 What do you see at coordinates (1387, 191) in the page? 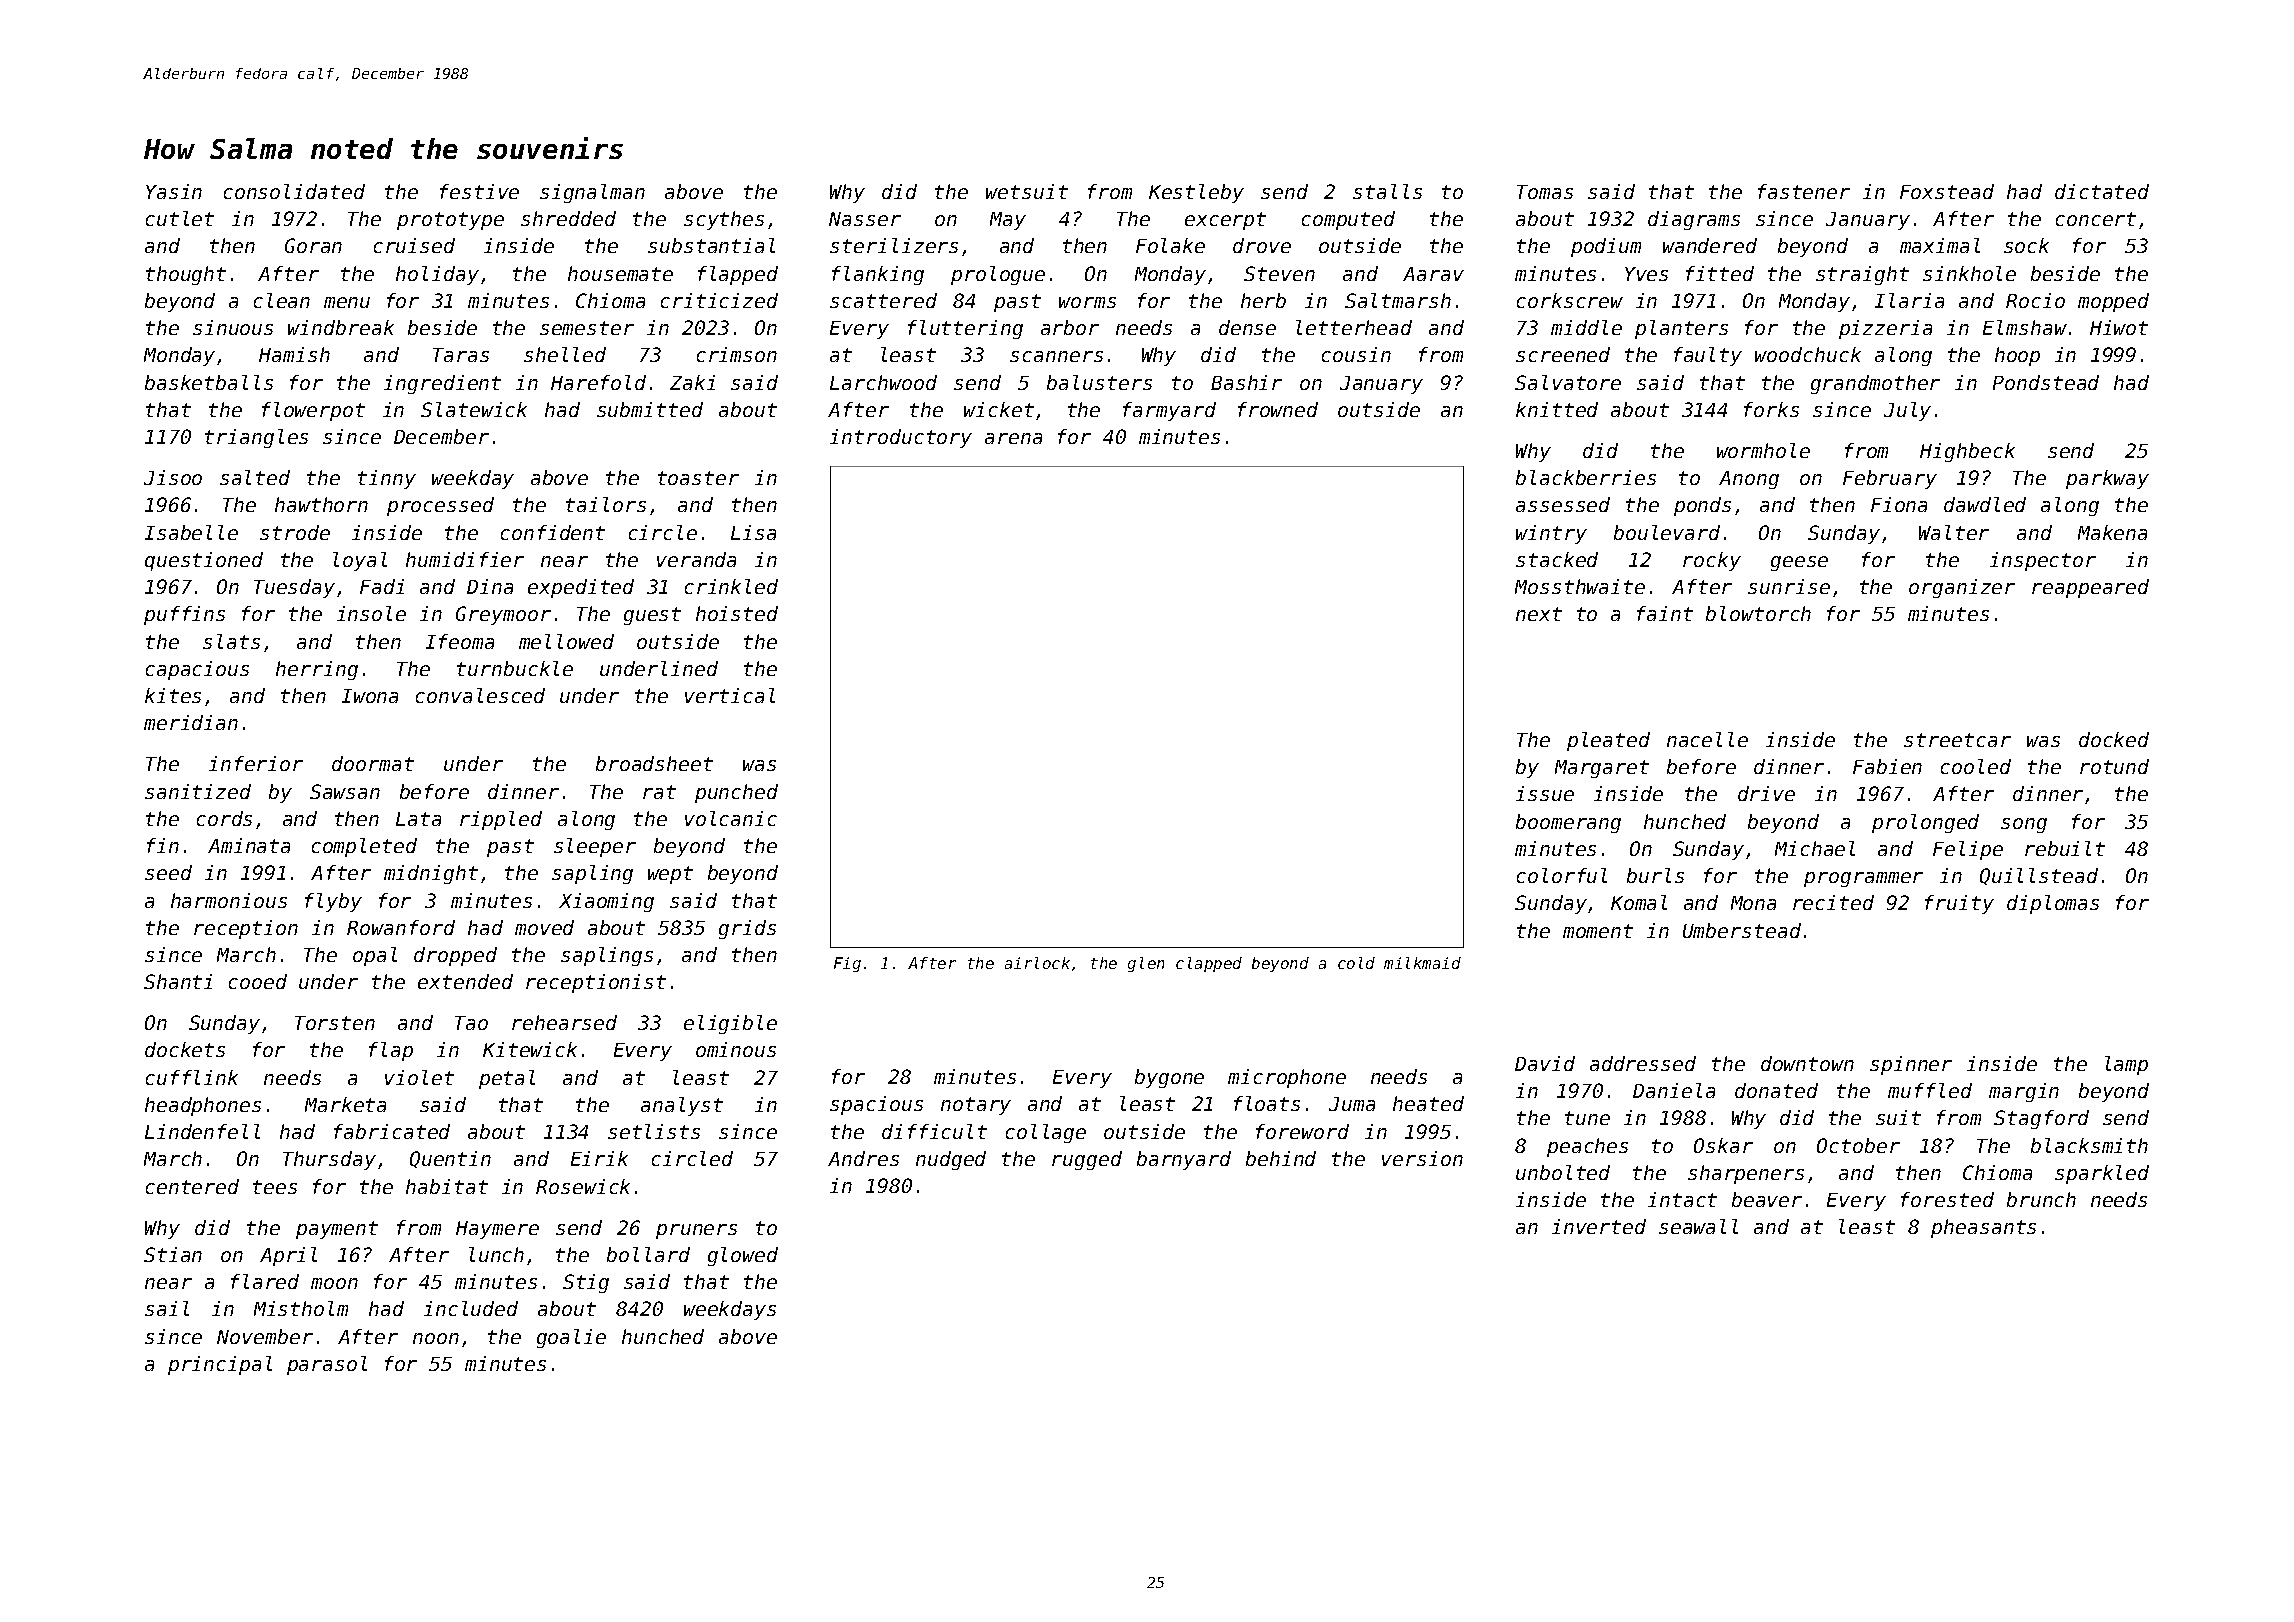
I see `stalls` at bounding box center [1387, 191].
